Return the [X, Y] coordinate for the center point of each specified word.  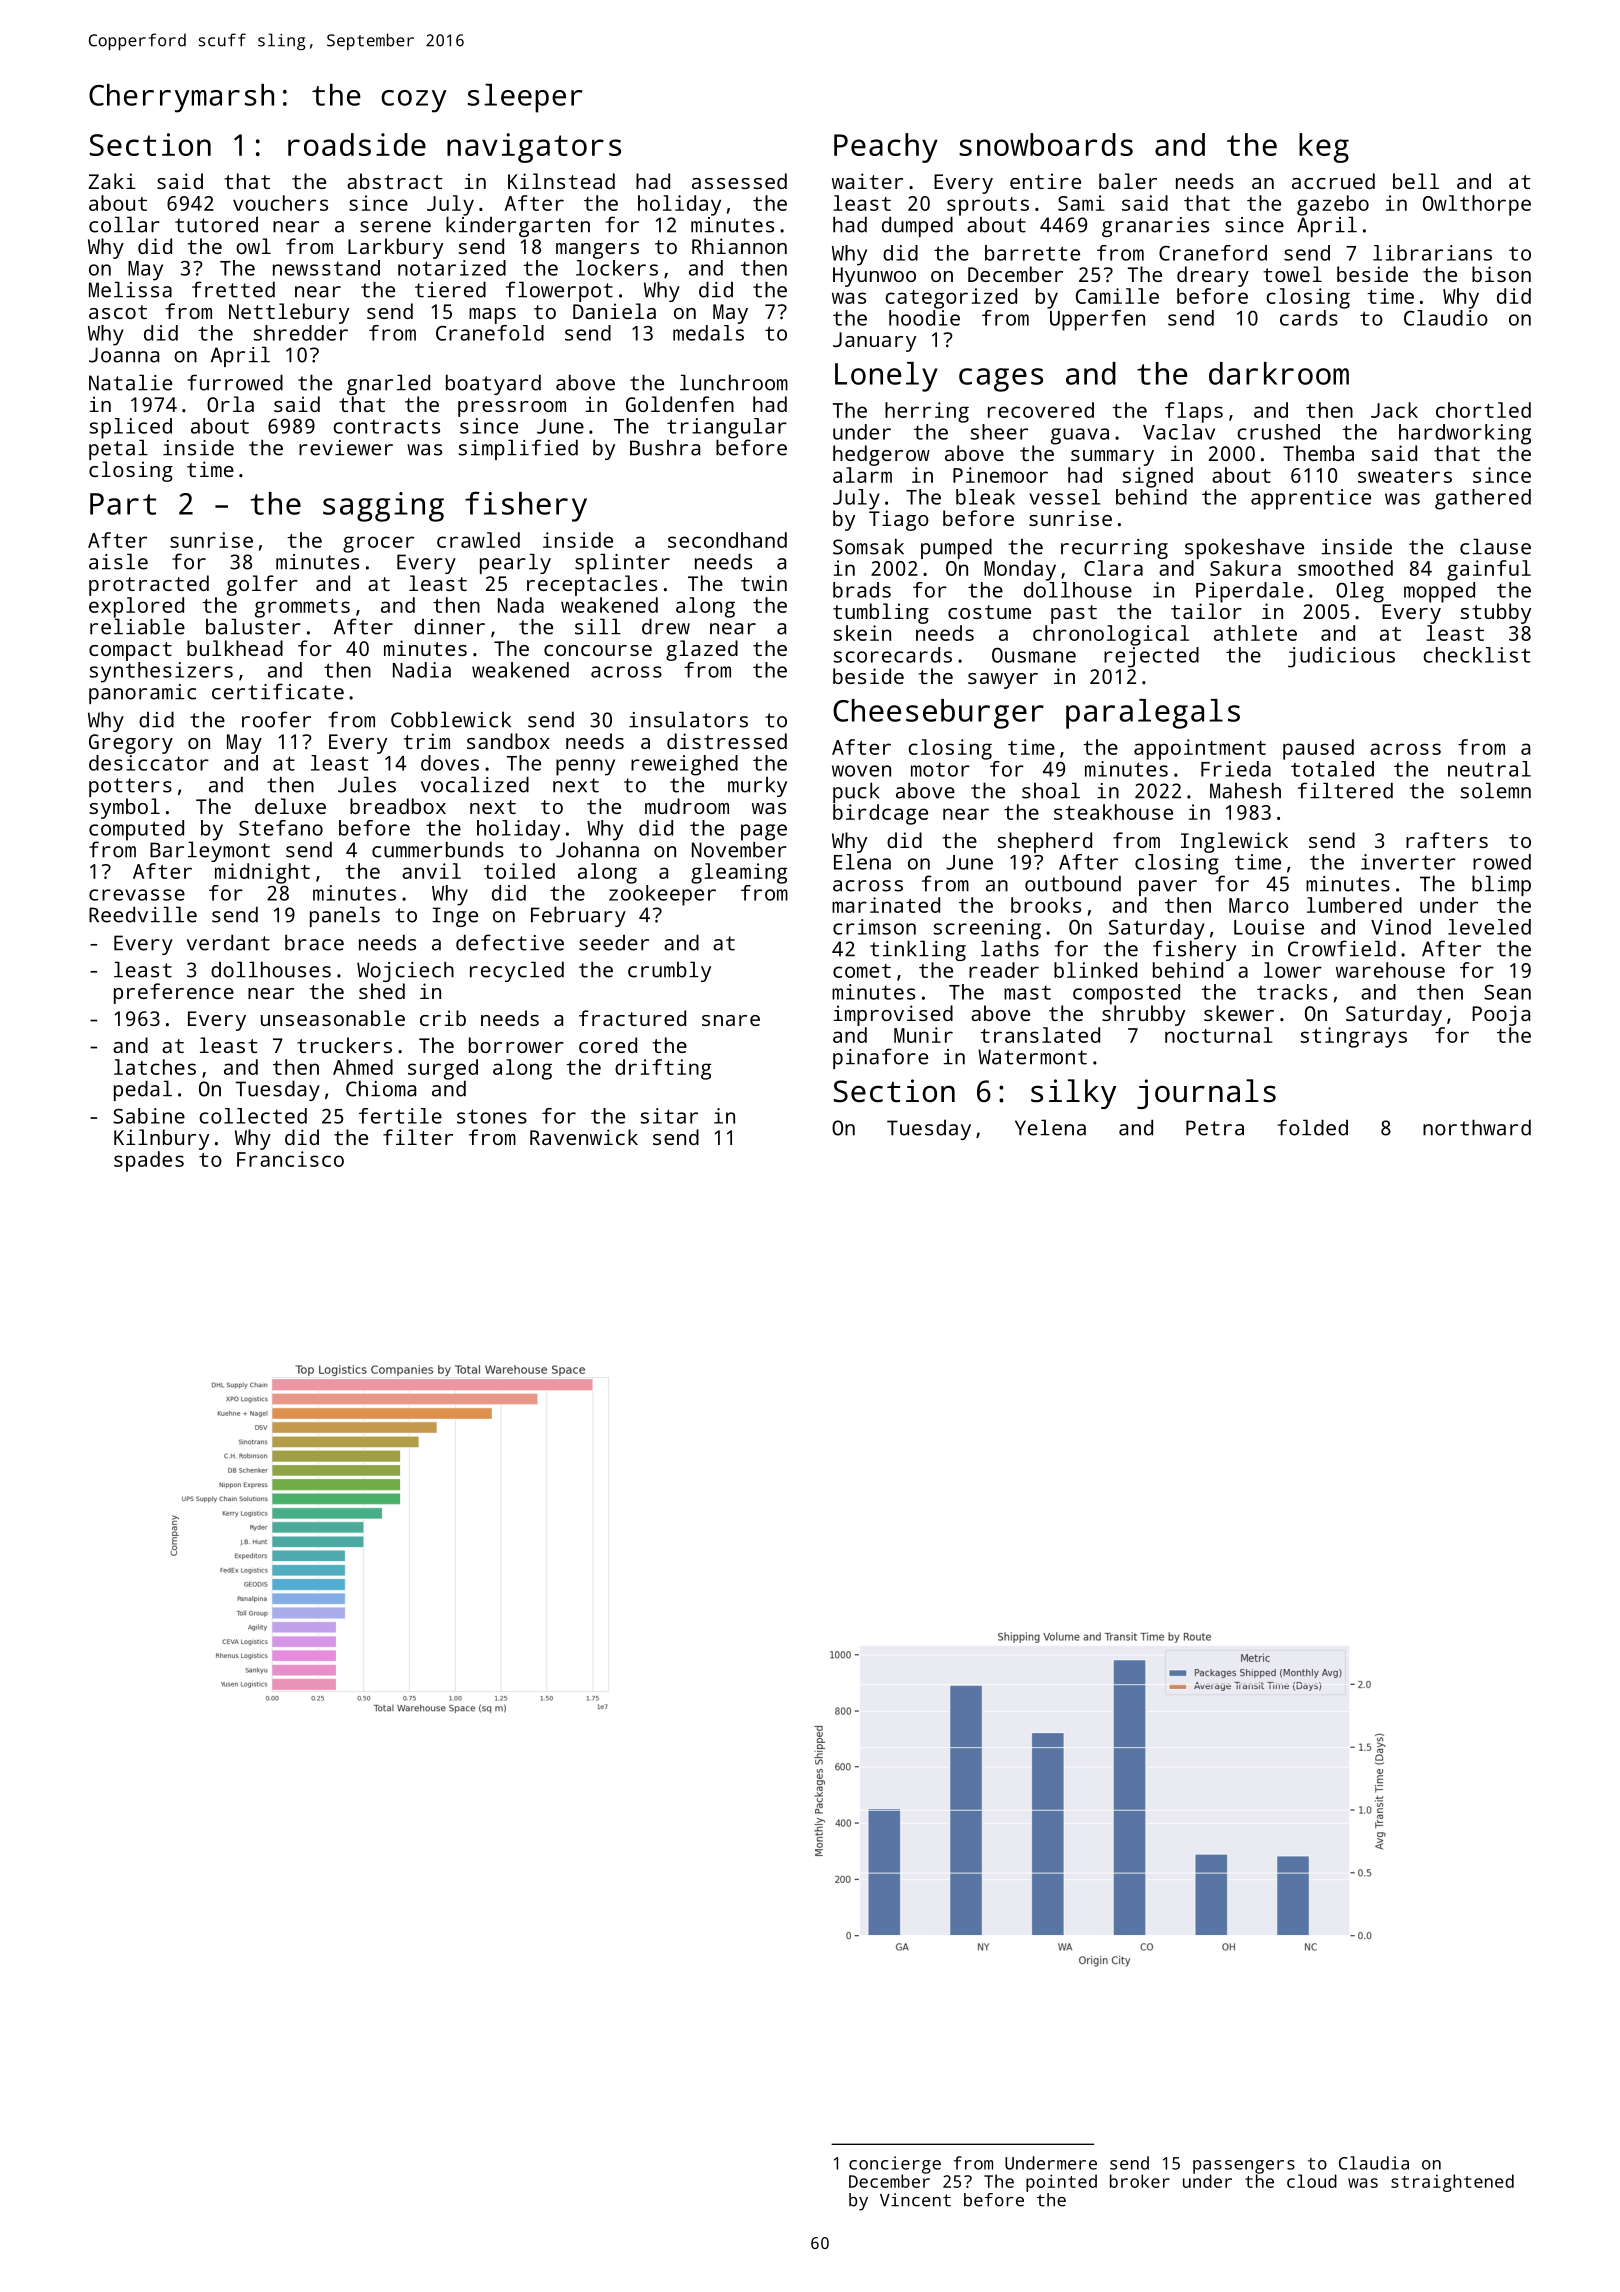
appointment [1200, 749]
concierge [895, 2165]
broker [1140, 2181]
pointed [1061, 2183]
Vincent [915, 2200]
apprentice [1311, 499]
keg [1324, 148]
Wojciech [405, 971]
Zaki [112, 181]
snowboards [1046, 144]
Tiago [899, 520]
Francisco [290, 1159]
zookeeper [662, 895]
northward [1477, 1127]
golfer [262, 585]
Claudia [1374, 2163]
